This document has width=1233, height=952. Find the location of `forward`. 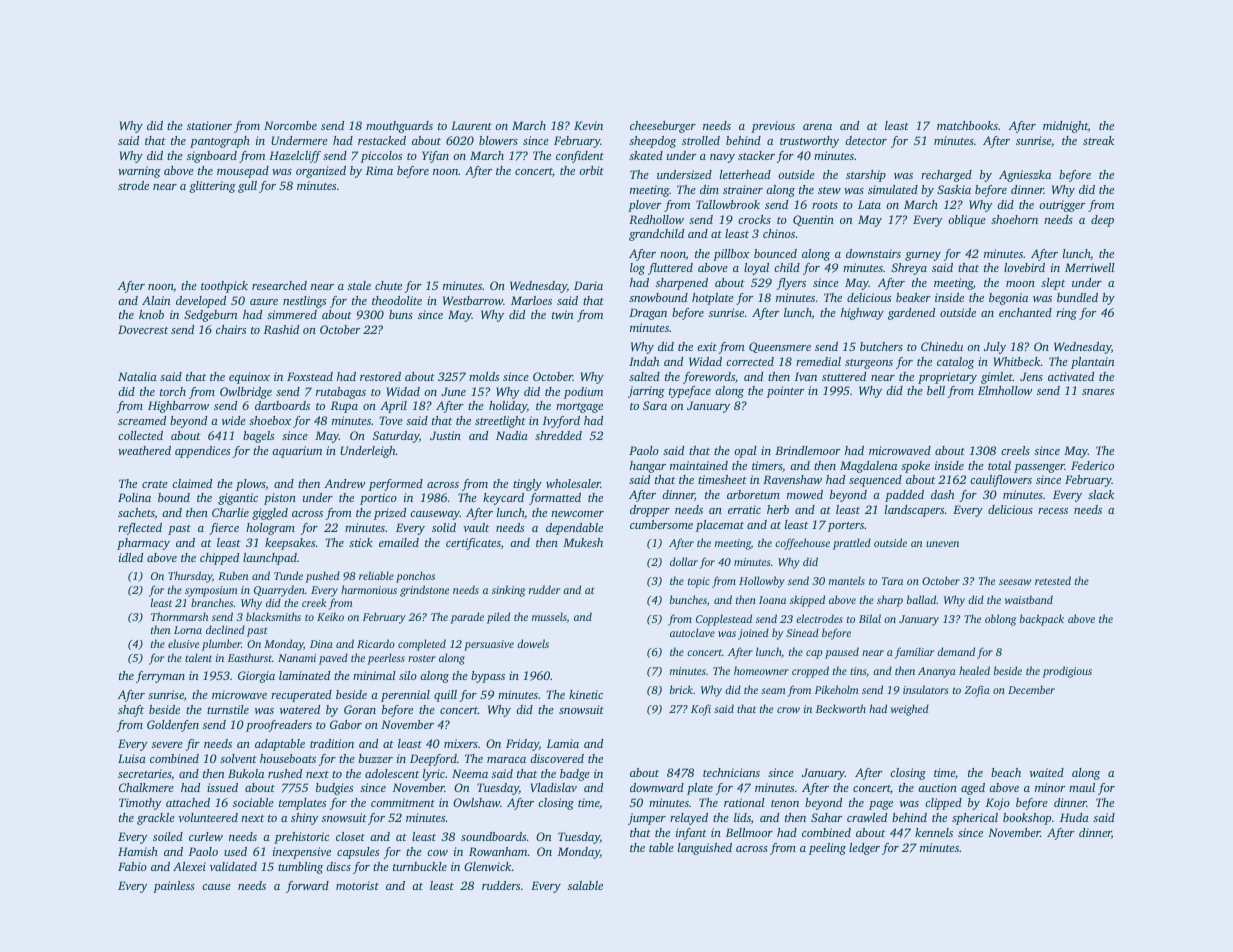

forward is located at coordinates (307, 887).
